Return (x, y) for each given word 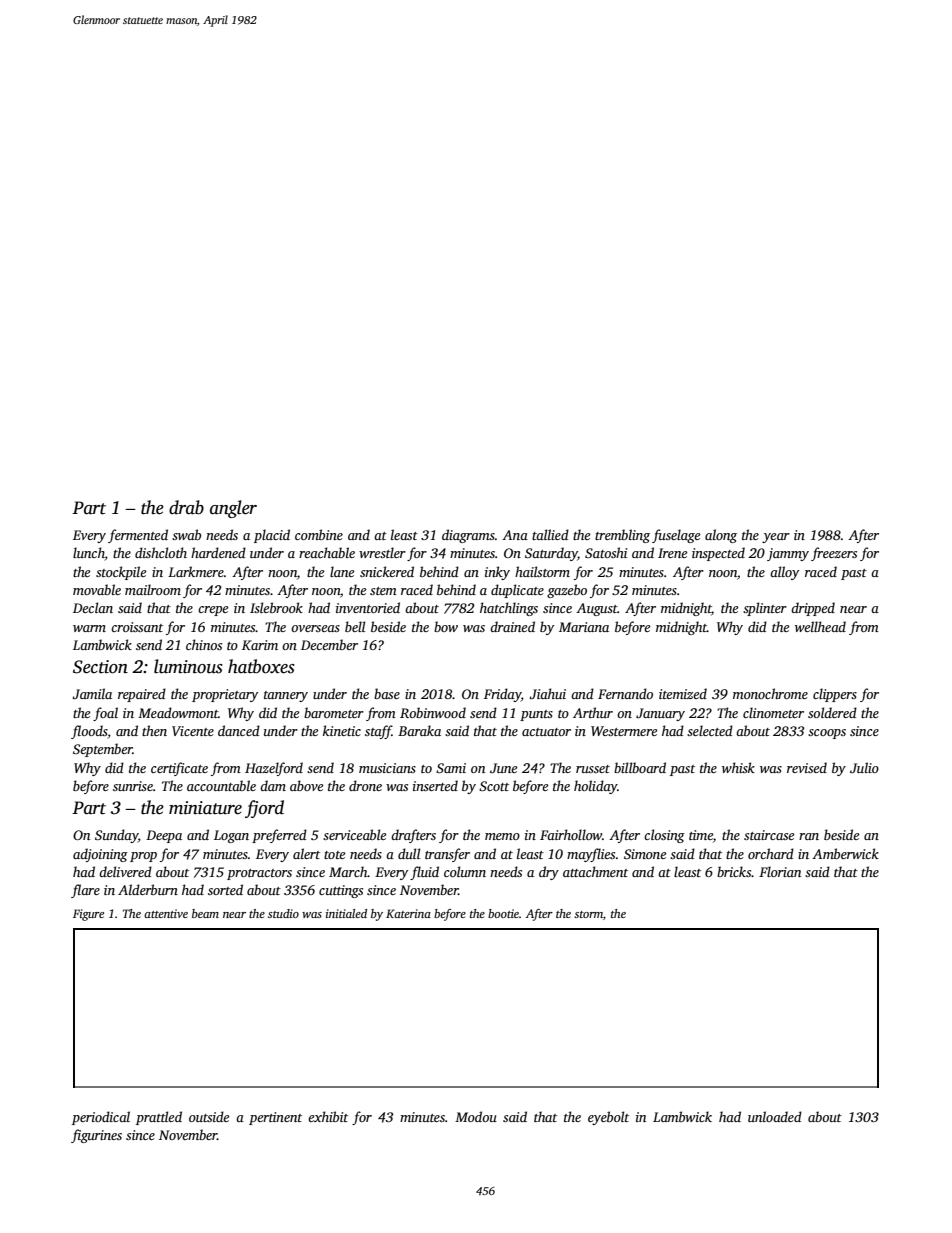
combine (319, 534)
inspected (718, 554)
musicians (387, 768)
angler (233, 509)
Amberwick (845, 853)
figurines (96, 1136)
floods (89, 732)
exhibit (328, 1116)
